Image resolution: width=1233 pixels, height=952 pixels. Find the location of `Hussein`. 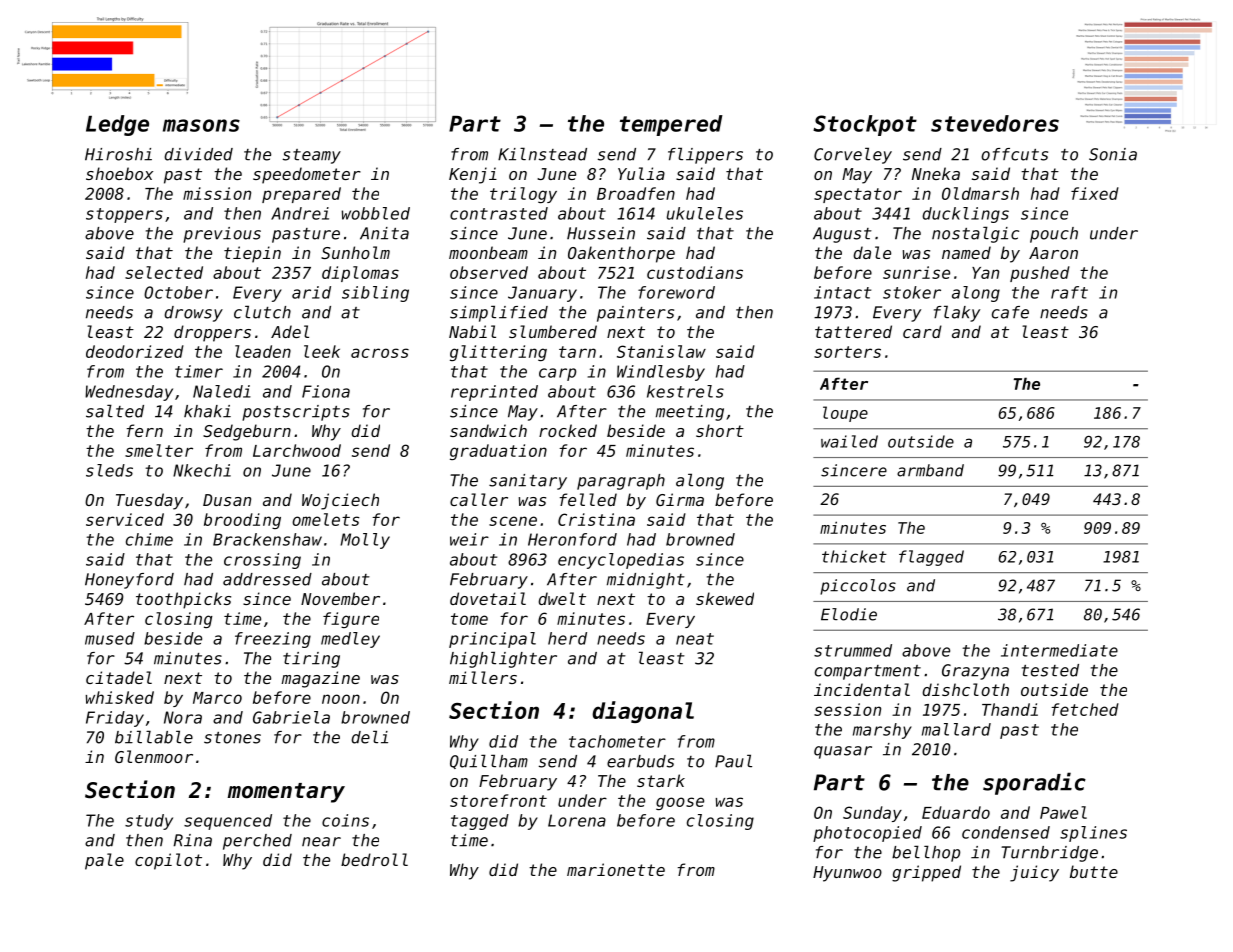

Hussein is located at coordinates (601, 233).
